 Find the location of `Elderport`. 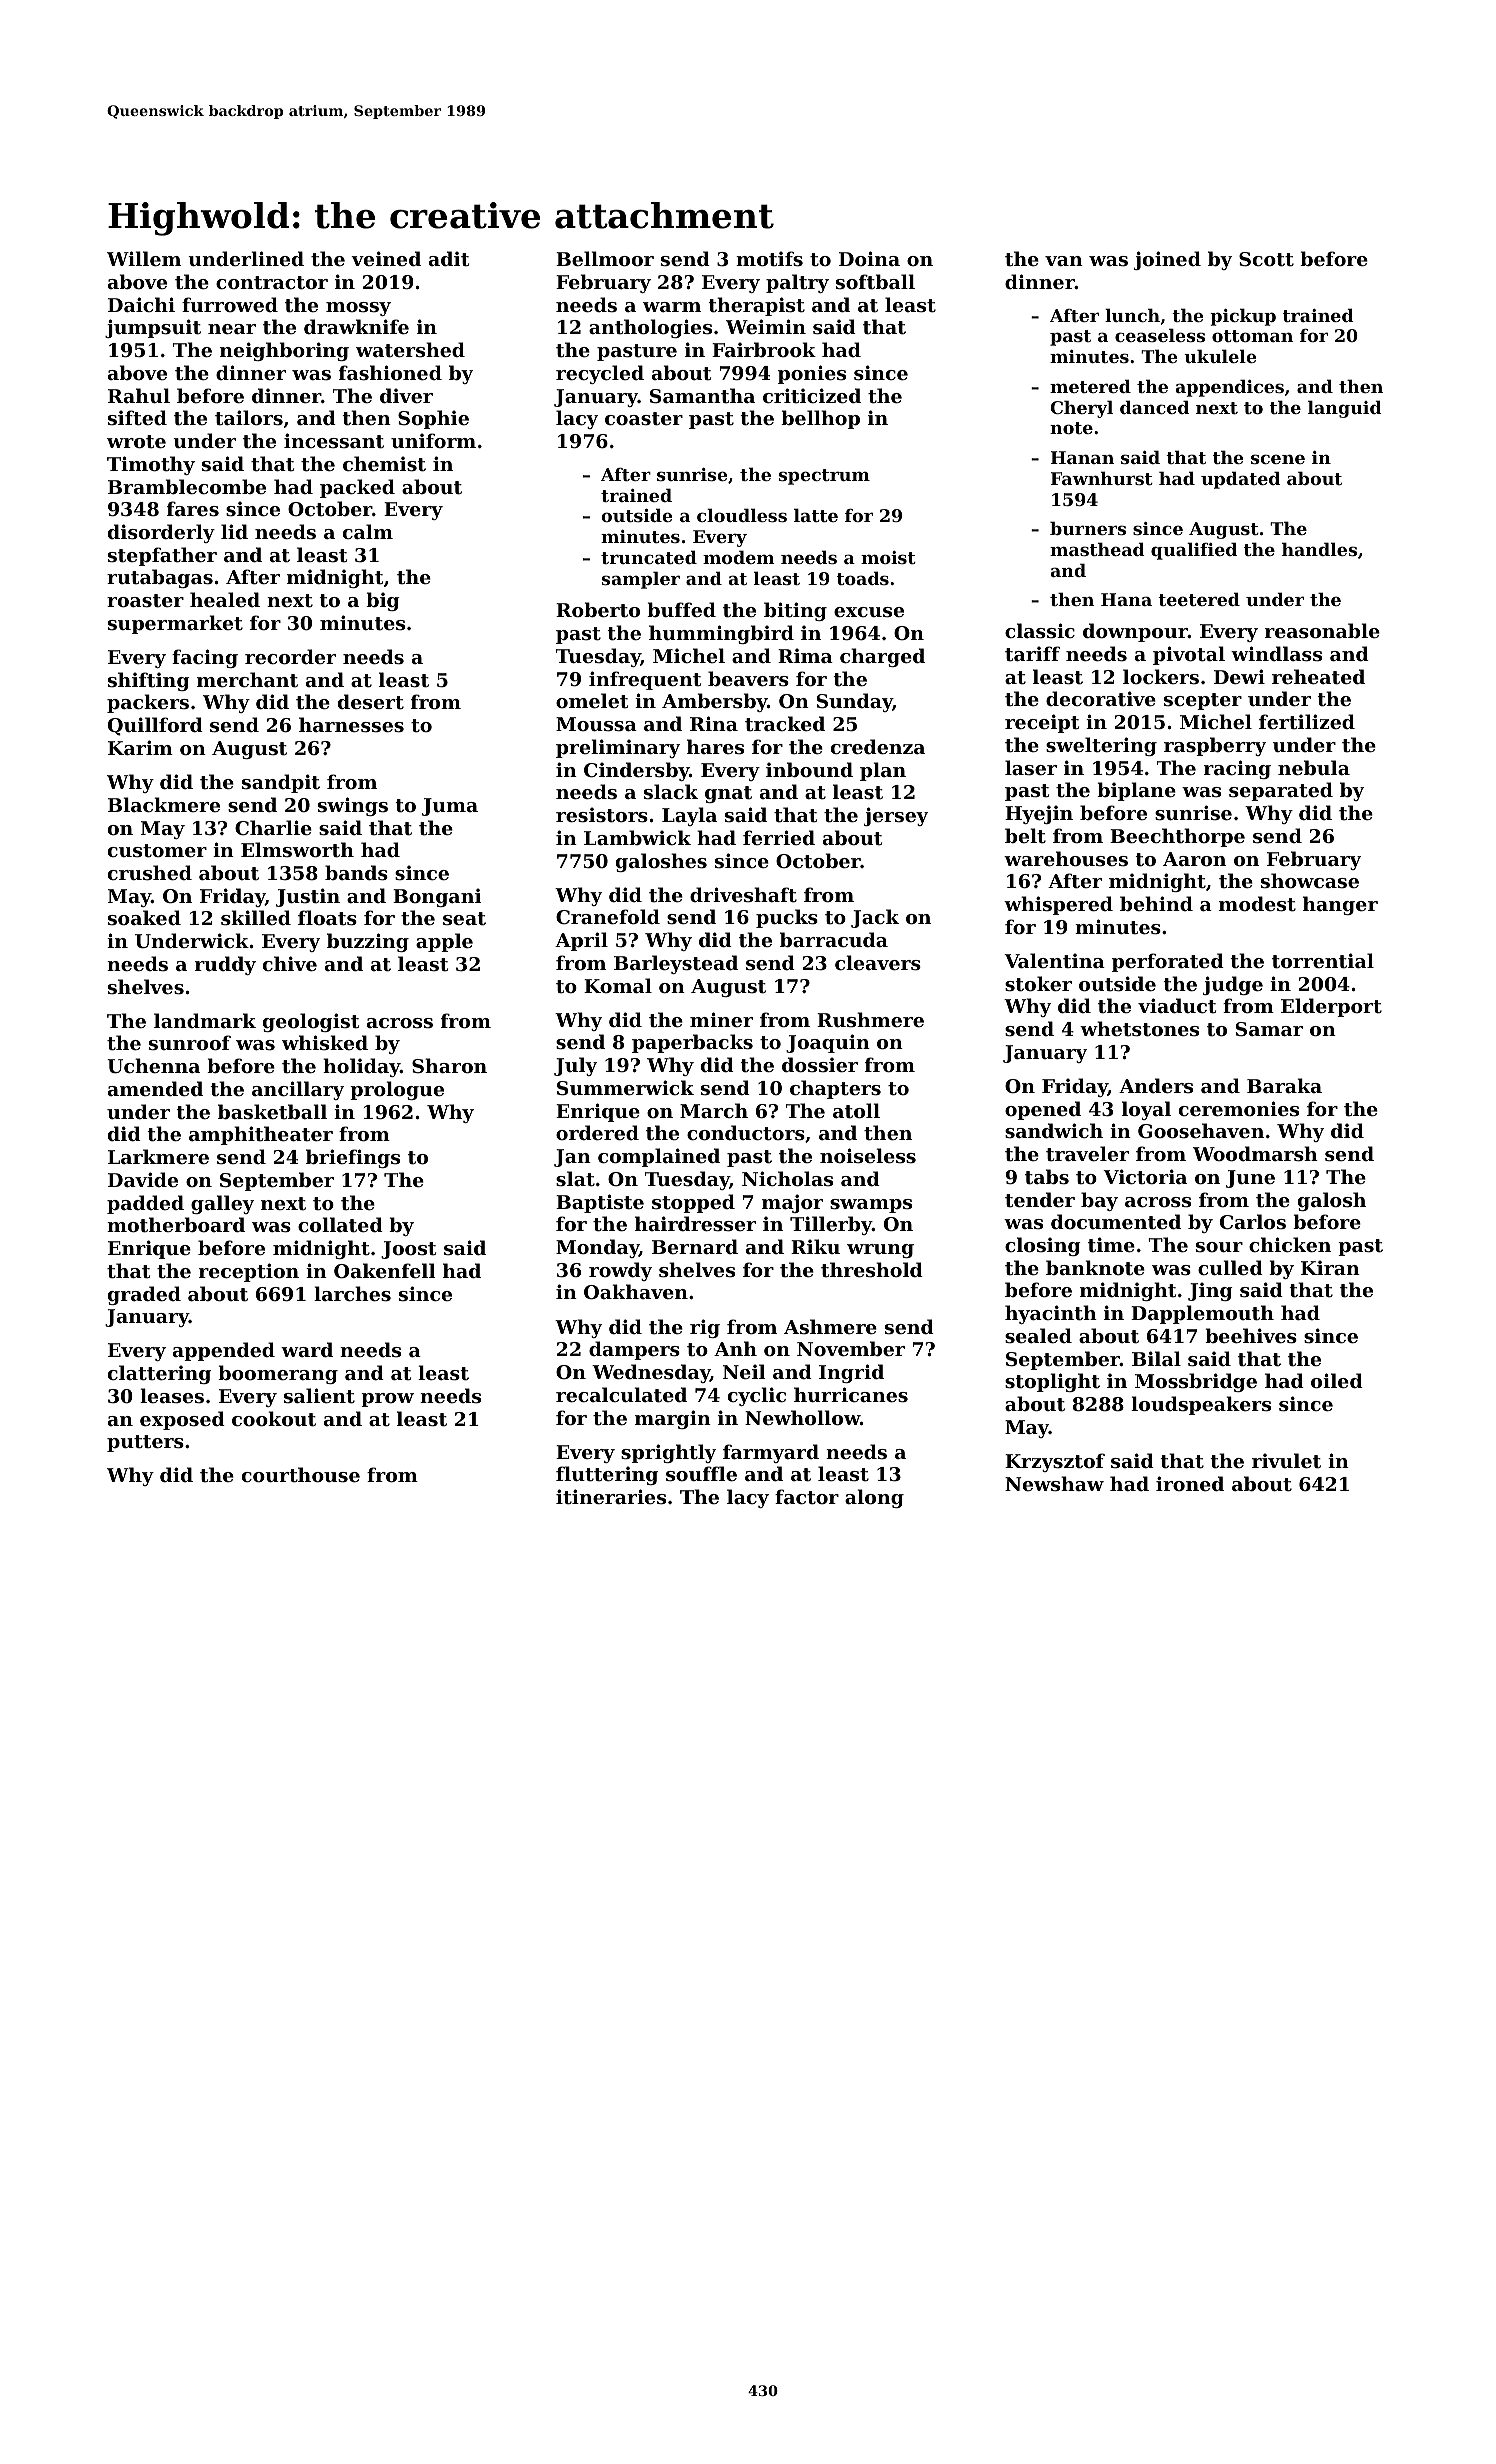

Elderport is located at coordinates (1331, 1007).
